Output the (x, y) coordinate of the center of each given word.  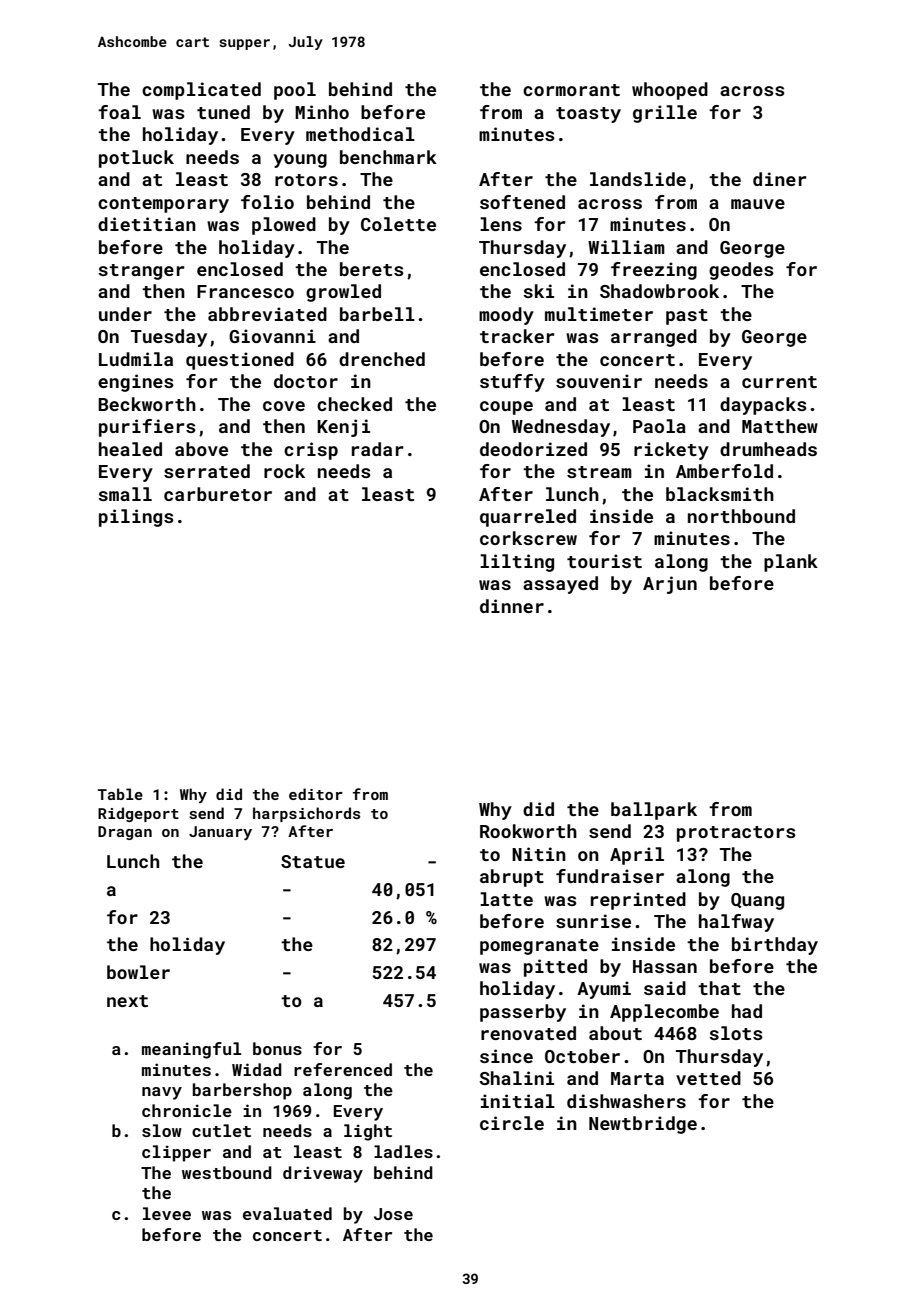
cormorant (571, 90)
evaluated (287, 1213)
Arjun (670, 585)
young (300, 161)
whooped (670, 91)
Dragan (125, 833)
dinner (512, 606)
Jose (393, 1214)
